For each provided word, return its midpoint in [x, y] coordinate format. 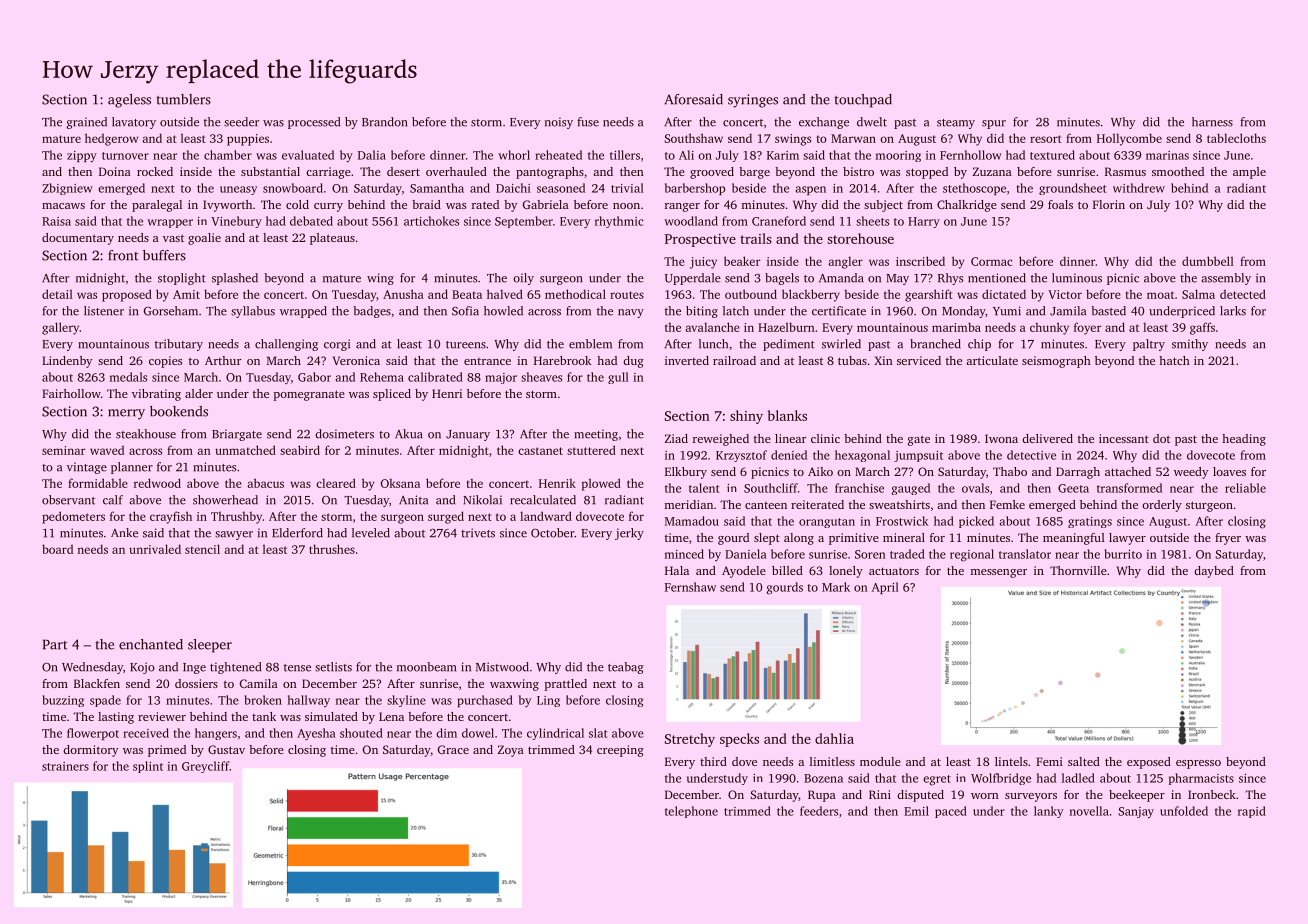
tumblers [183, 99]
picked [976, 522]
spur [994, 124]
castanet [540, 451]
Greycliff [205, 767]
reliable [1245, 488]
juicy [703, 263]
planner [132, 468]
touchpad [863, 101]
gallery [60, 328]
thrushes [332, 549]
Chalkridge [967, 206]
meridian [689, 504]
